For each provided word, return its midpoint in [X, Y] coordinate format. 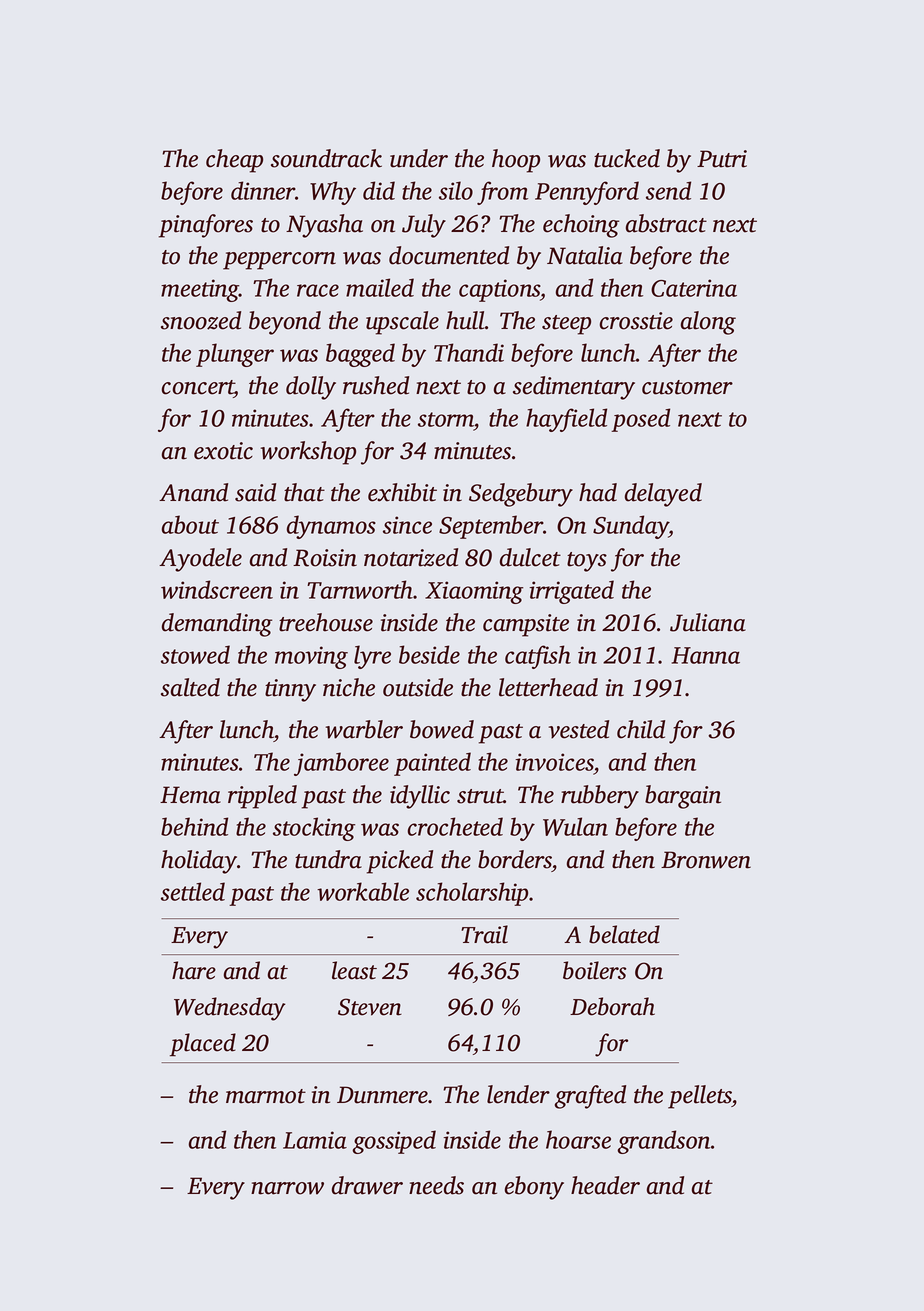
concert [198, 387]
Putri [722, 159]
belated [624, 934]
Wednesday [230, 1009]
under [419, 158]
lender [518, 1094]
